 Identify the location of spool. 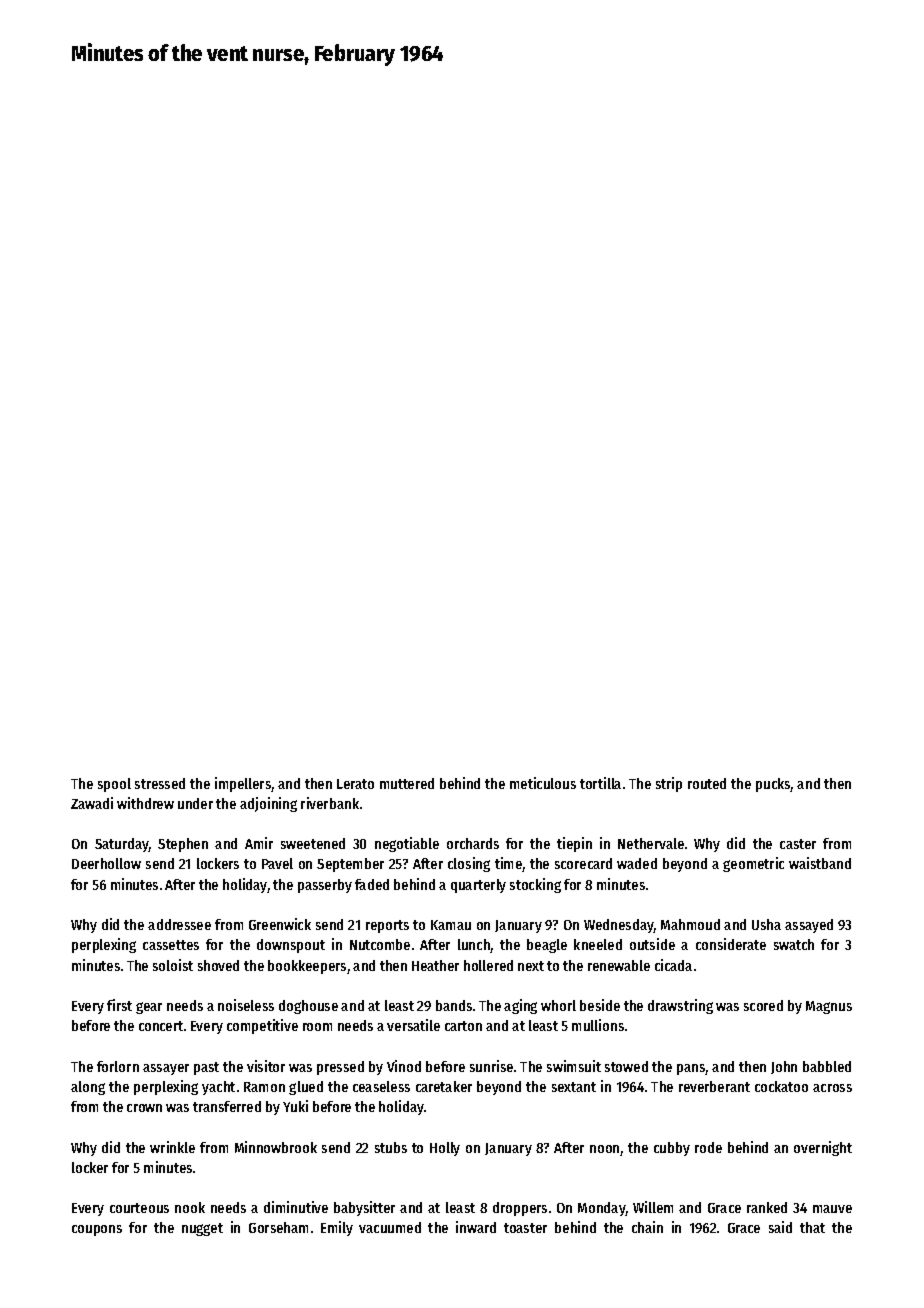
(114, 785).
